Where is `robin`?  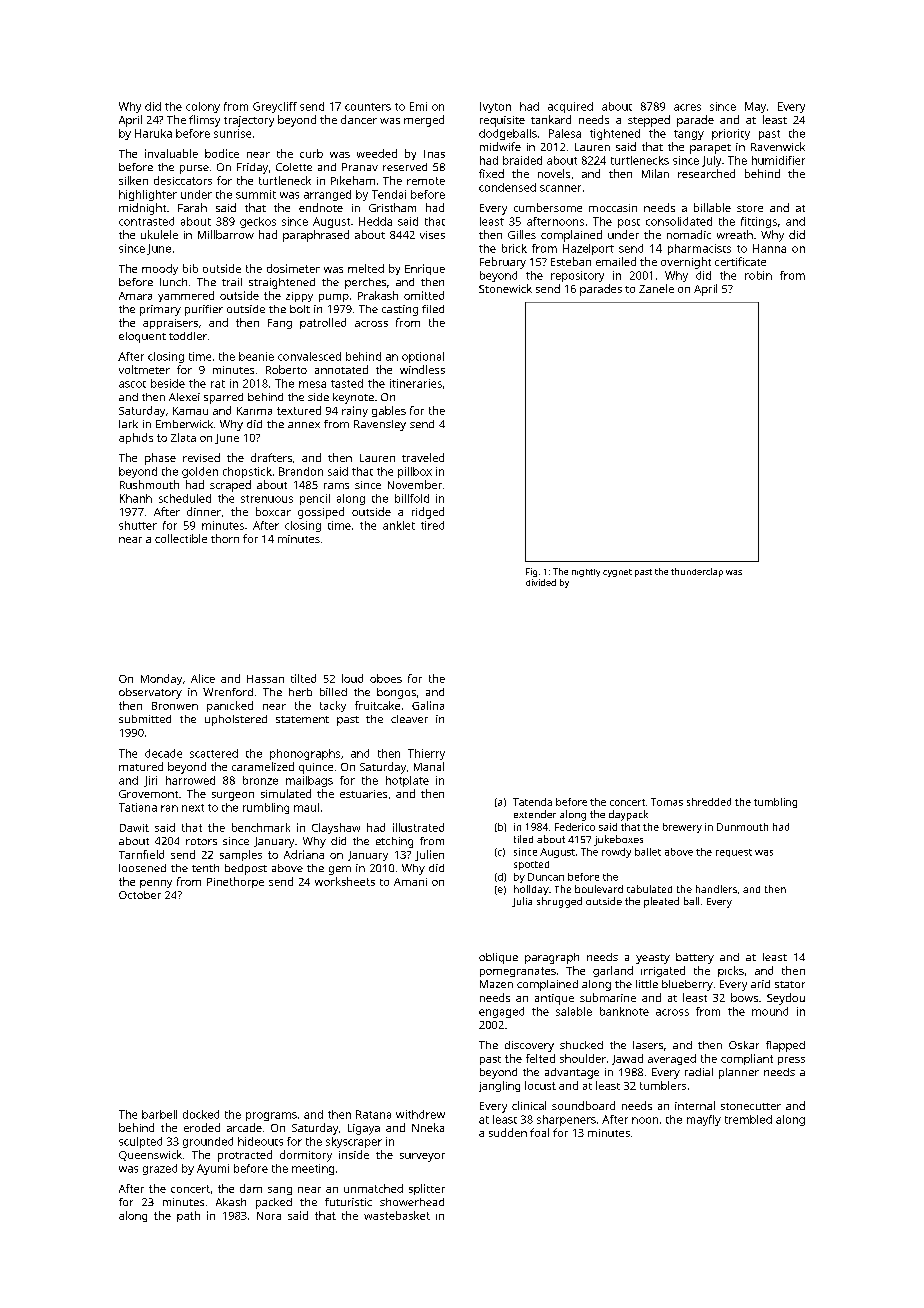 robin is located at coordinates (758, 275).
